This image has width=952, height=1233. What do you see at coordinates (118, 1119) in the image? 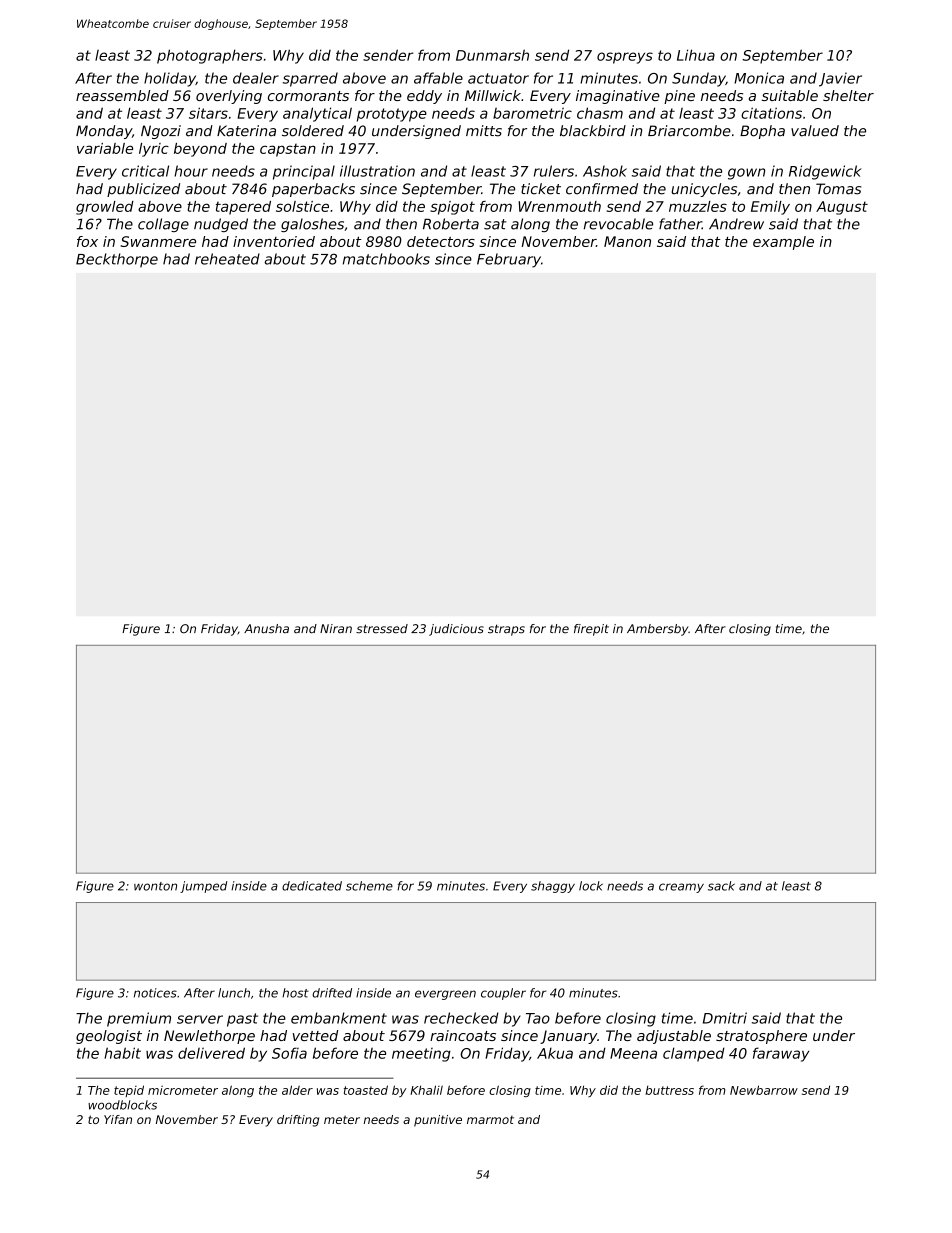
I see `Yifan` at bounding box center [118, 1119].
